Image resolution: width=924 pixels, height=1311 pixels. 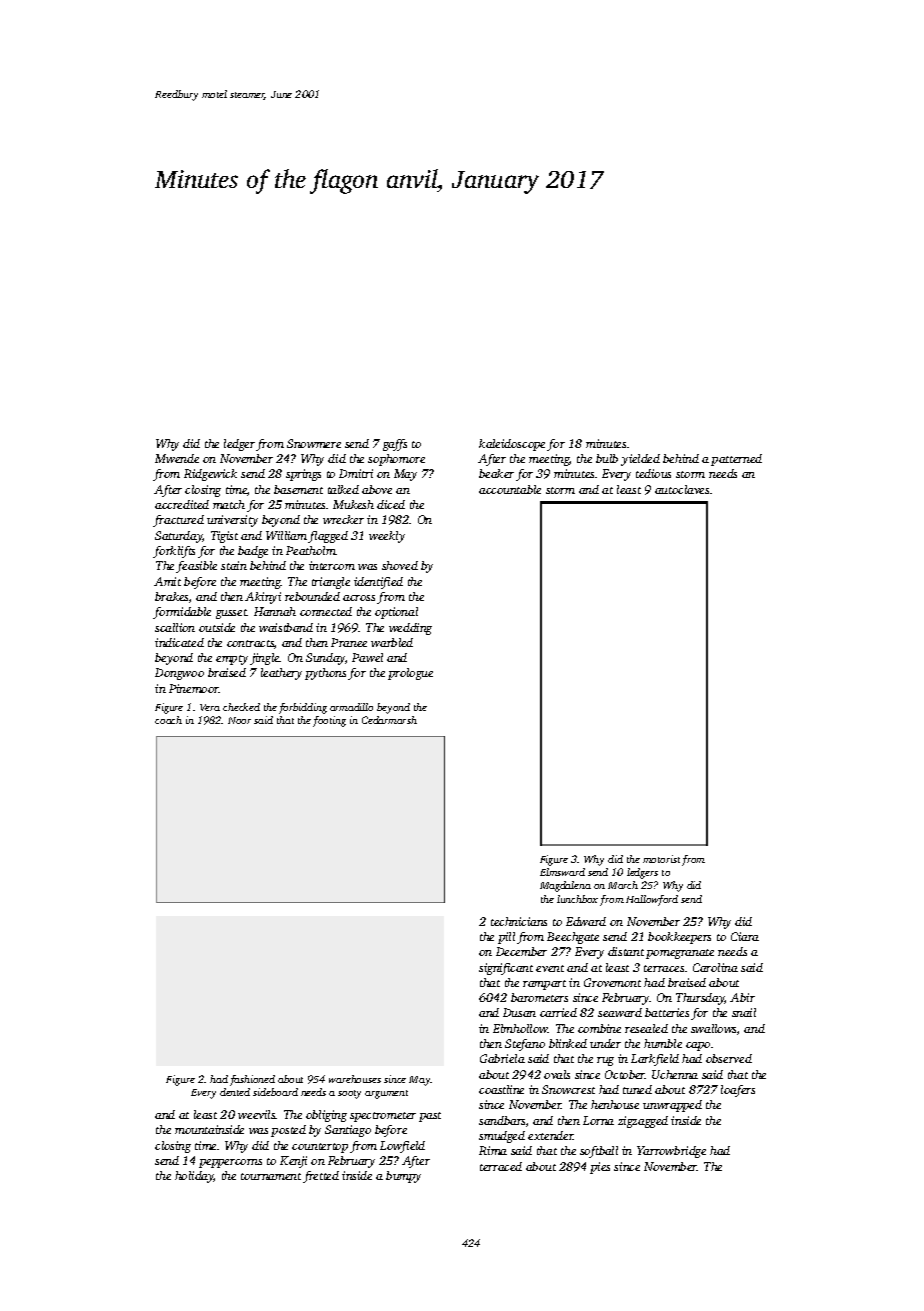 I want to click on dented, so click(x=235, y=1092).
